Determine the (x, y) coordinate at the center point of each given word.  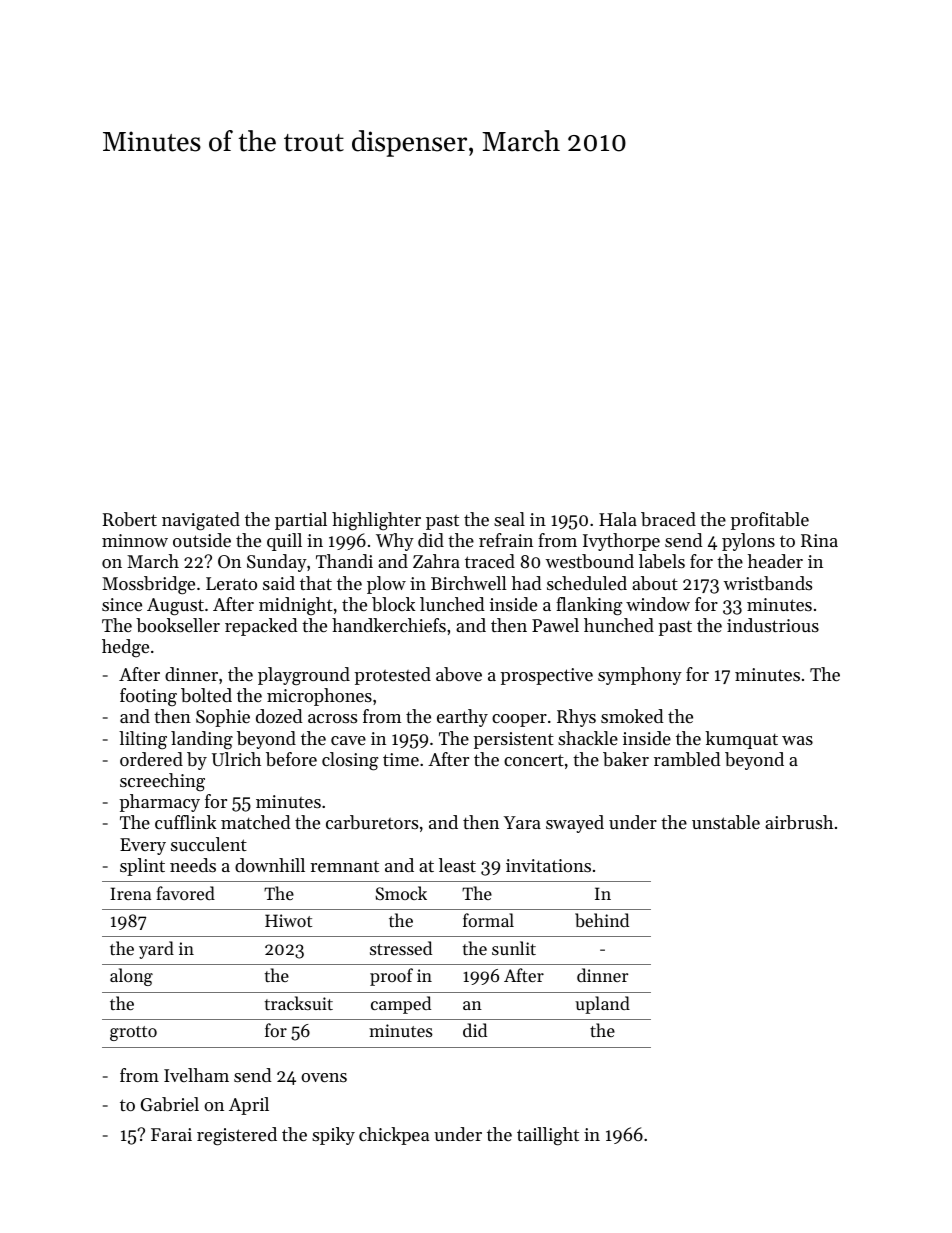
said (279, 583)
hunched (619, 625)
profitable (769, 521)
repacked (261, 627)
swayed (575, 824)
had (527, 583)
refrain (506, 540)
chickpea (394, 1136)
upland (602, 1005)
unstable (726, 822)
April (249, 1106)
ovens (324, 1077)
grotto (133, 1033)
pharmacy (159, 803)
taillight (548, 1136)
